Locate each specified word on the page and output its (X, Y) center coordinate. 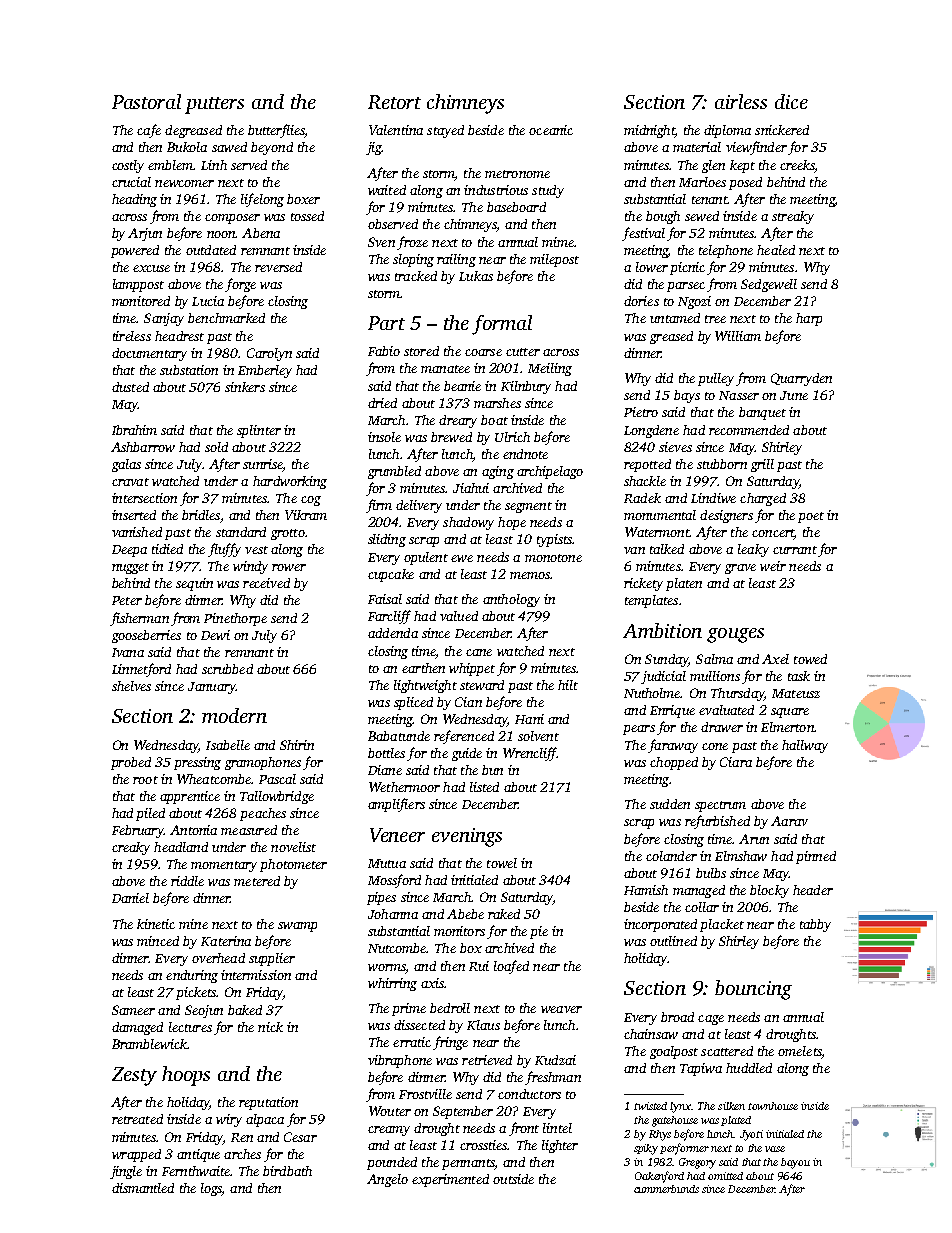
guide (467, 754)
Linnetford (141, 670)
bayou (795, 1163)
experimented (450, 1180)
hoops (186, 1076)
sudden (670, 804)
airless (741, 101)
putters (214, 105)
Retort (394, 102)
